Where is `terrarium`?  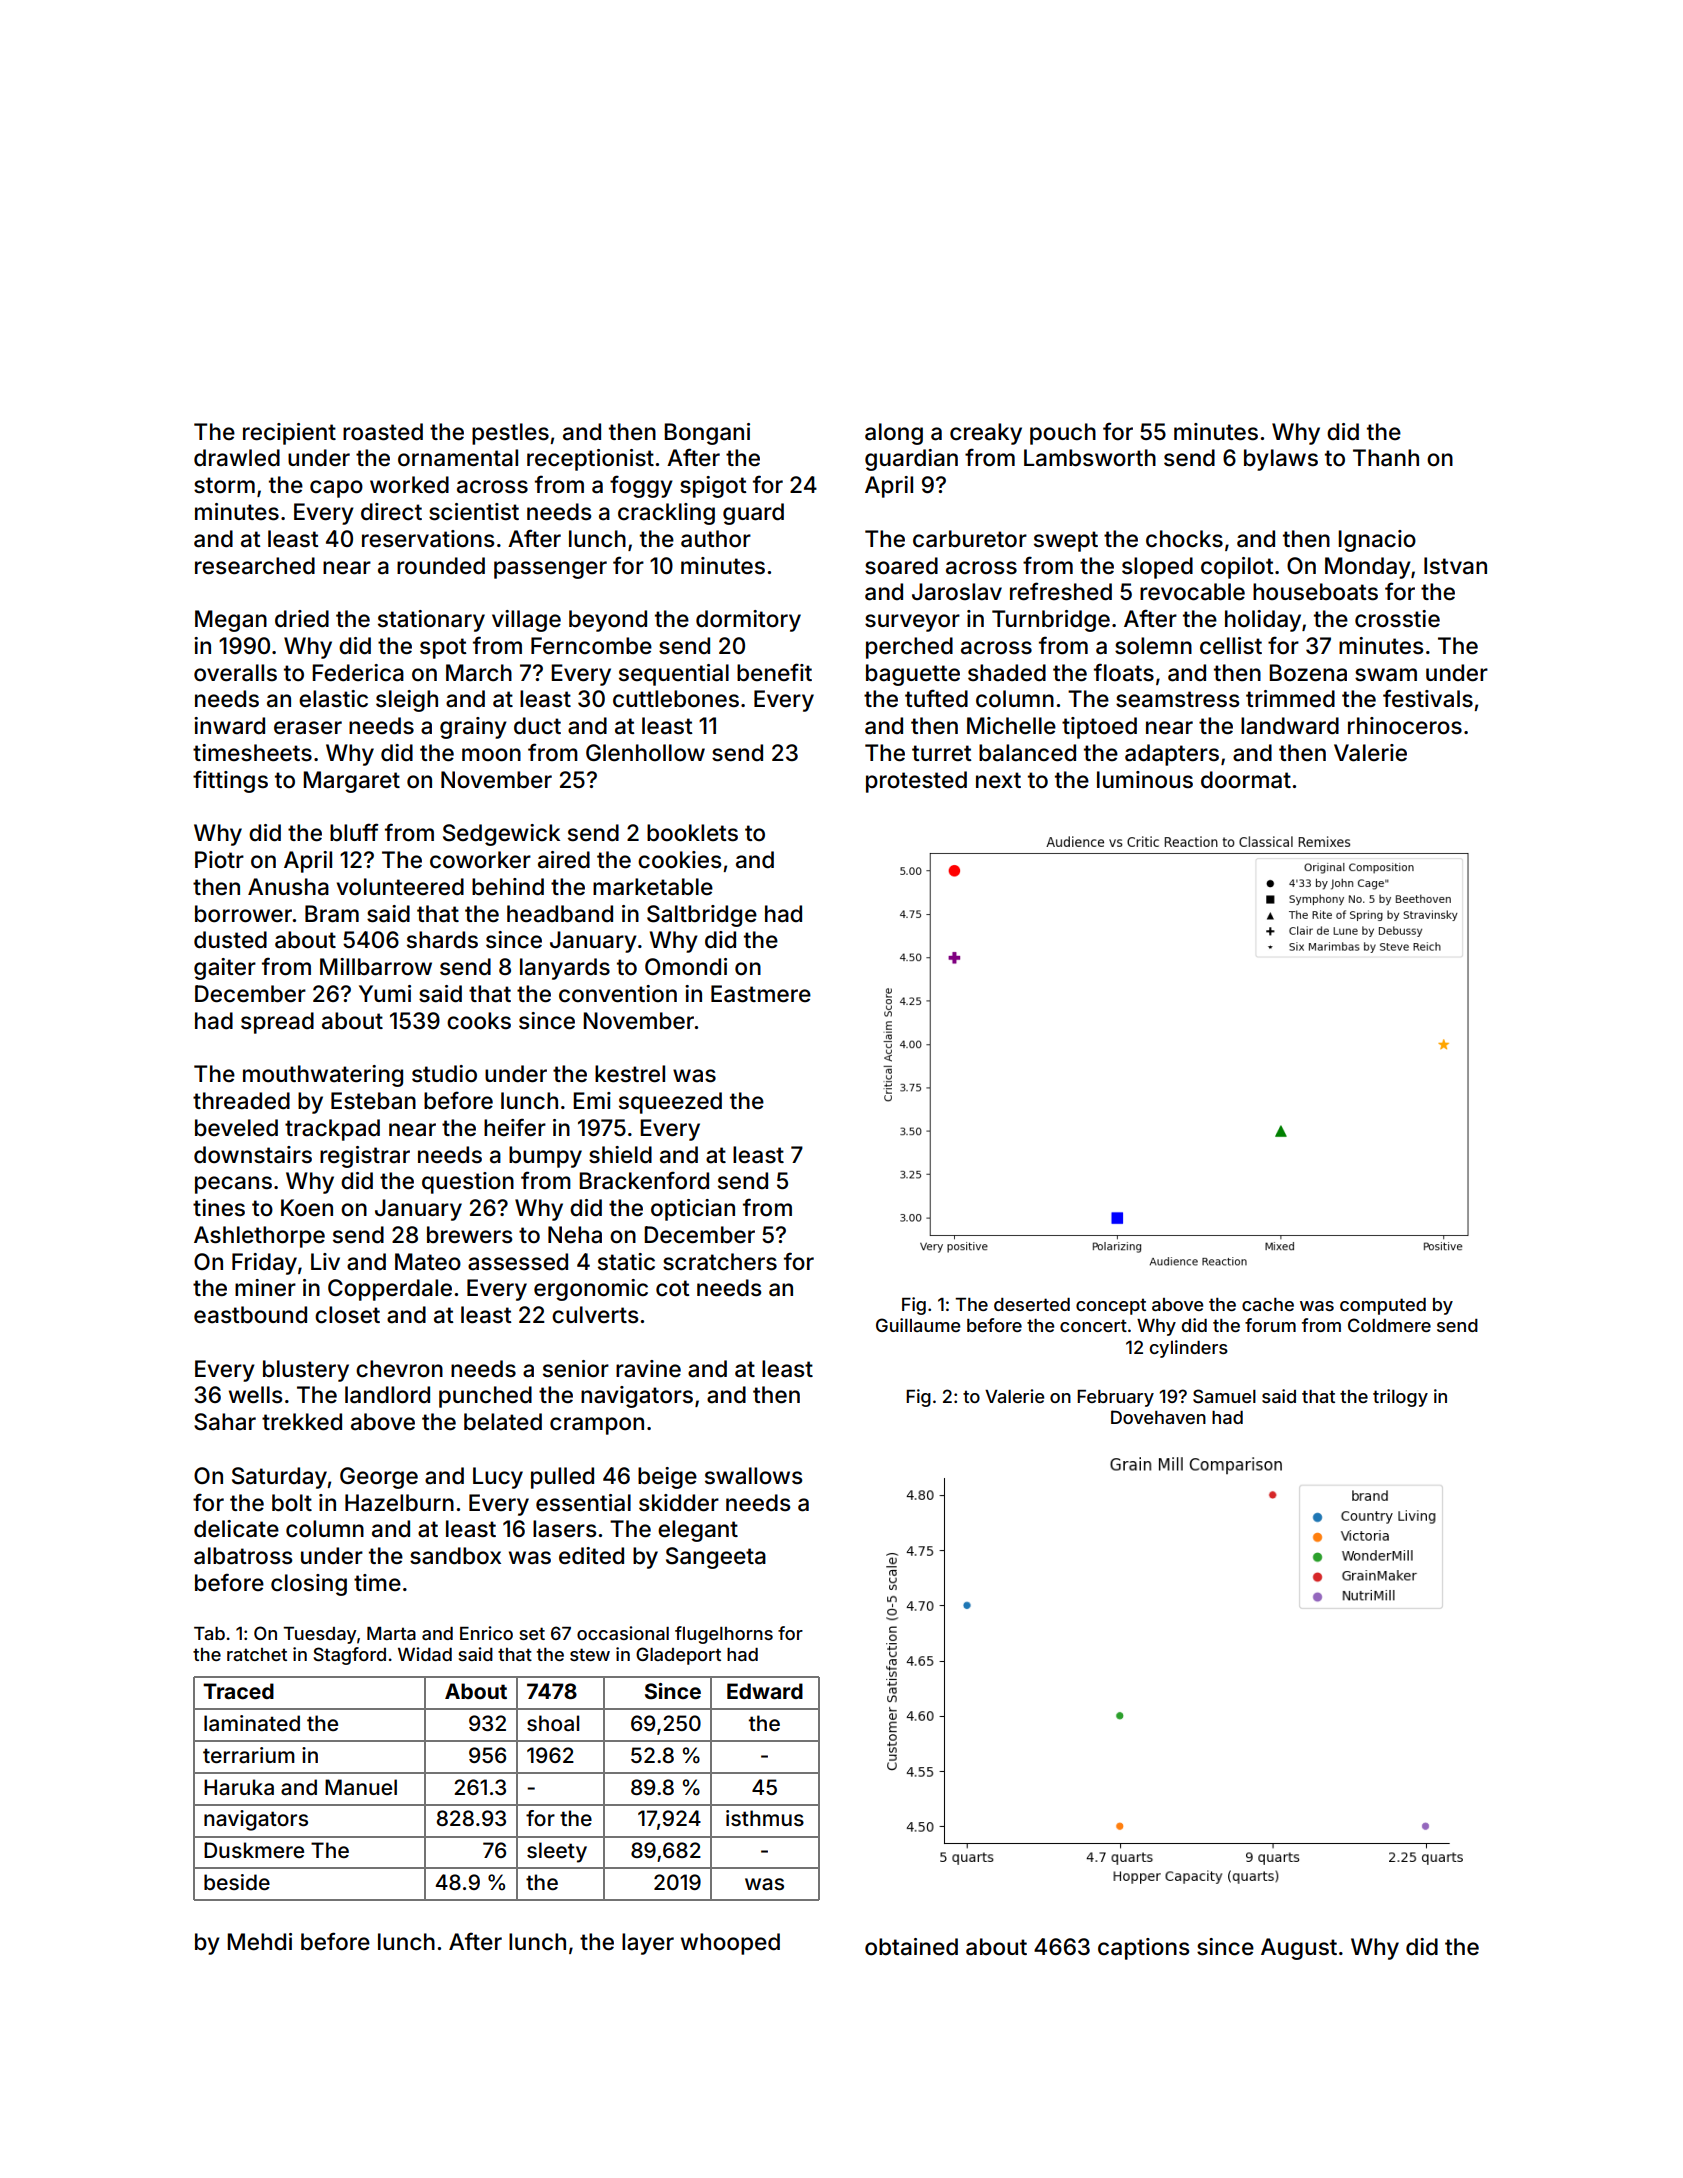 terrarium is located at coordinates (249, 1755).
